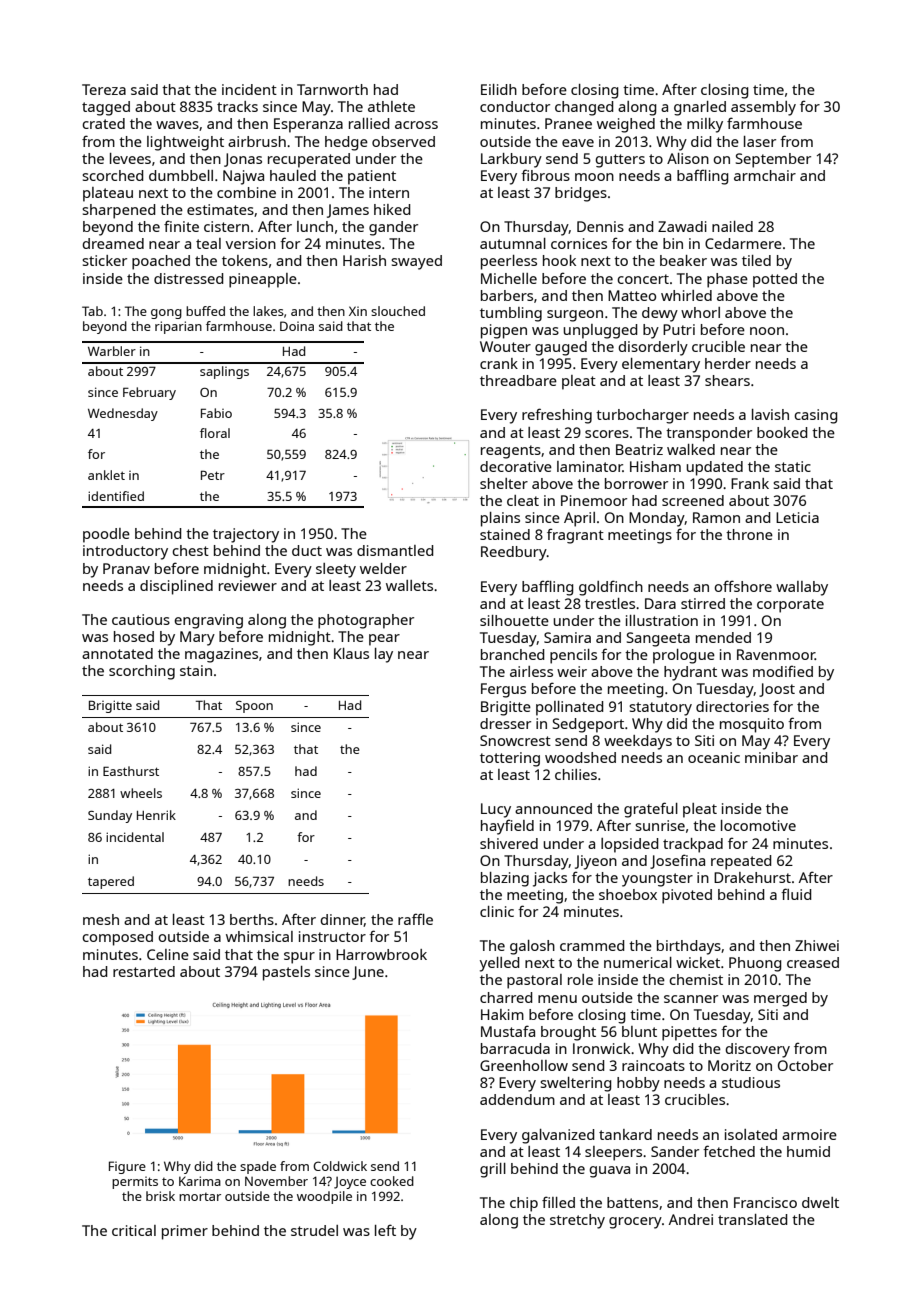 Image resolution: width=924 pixels, height=1308 pixels. I want to click on studious, so click(751, 1082).
